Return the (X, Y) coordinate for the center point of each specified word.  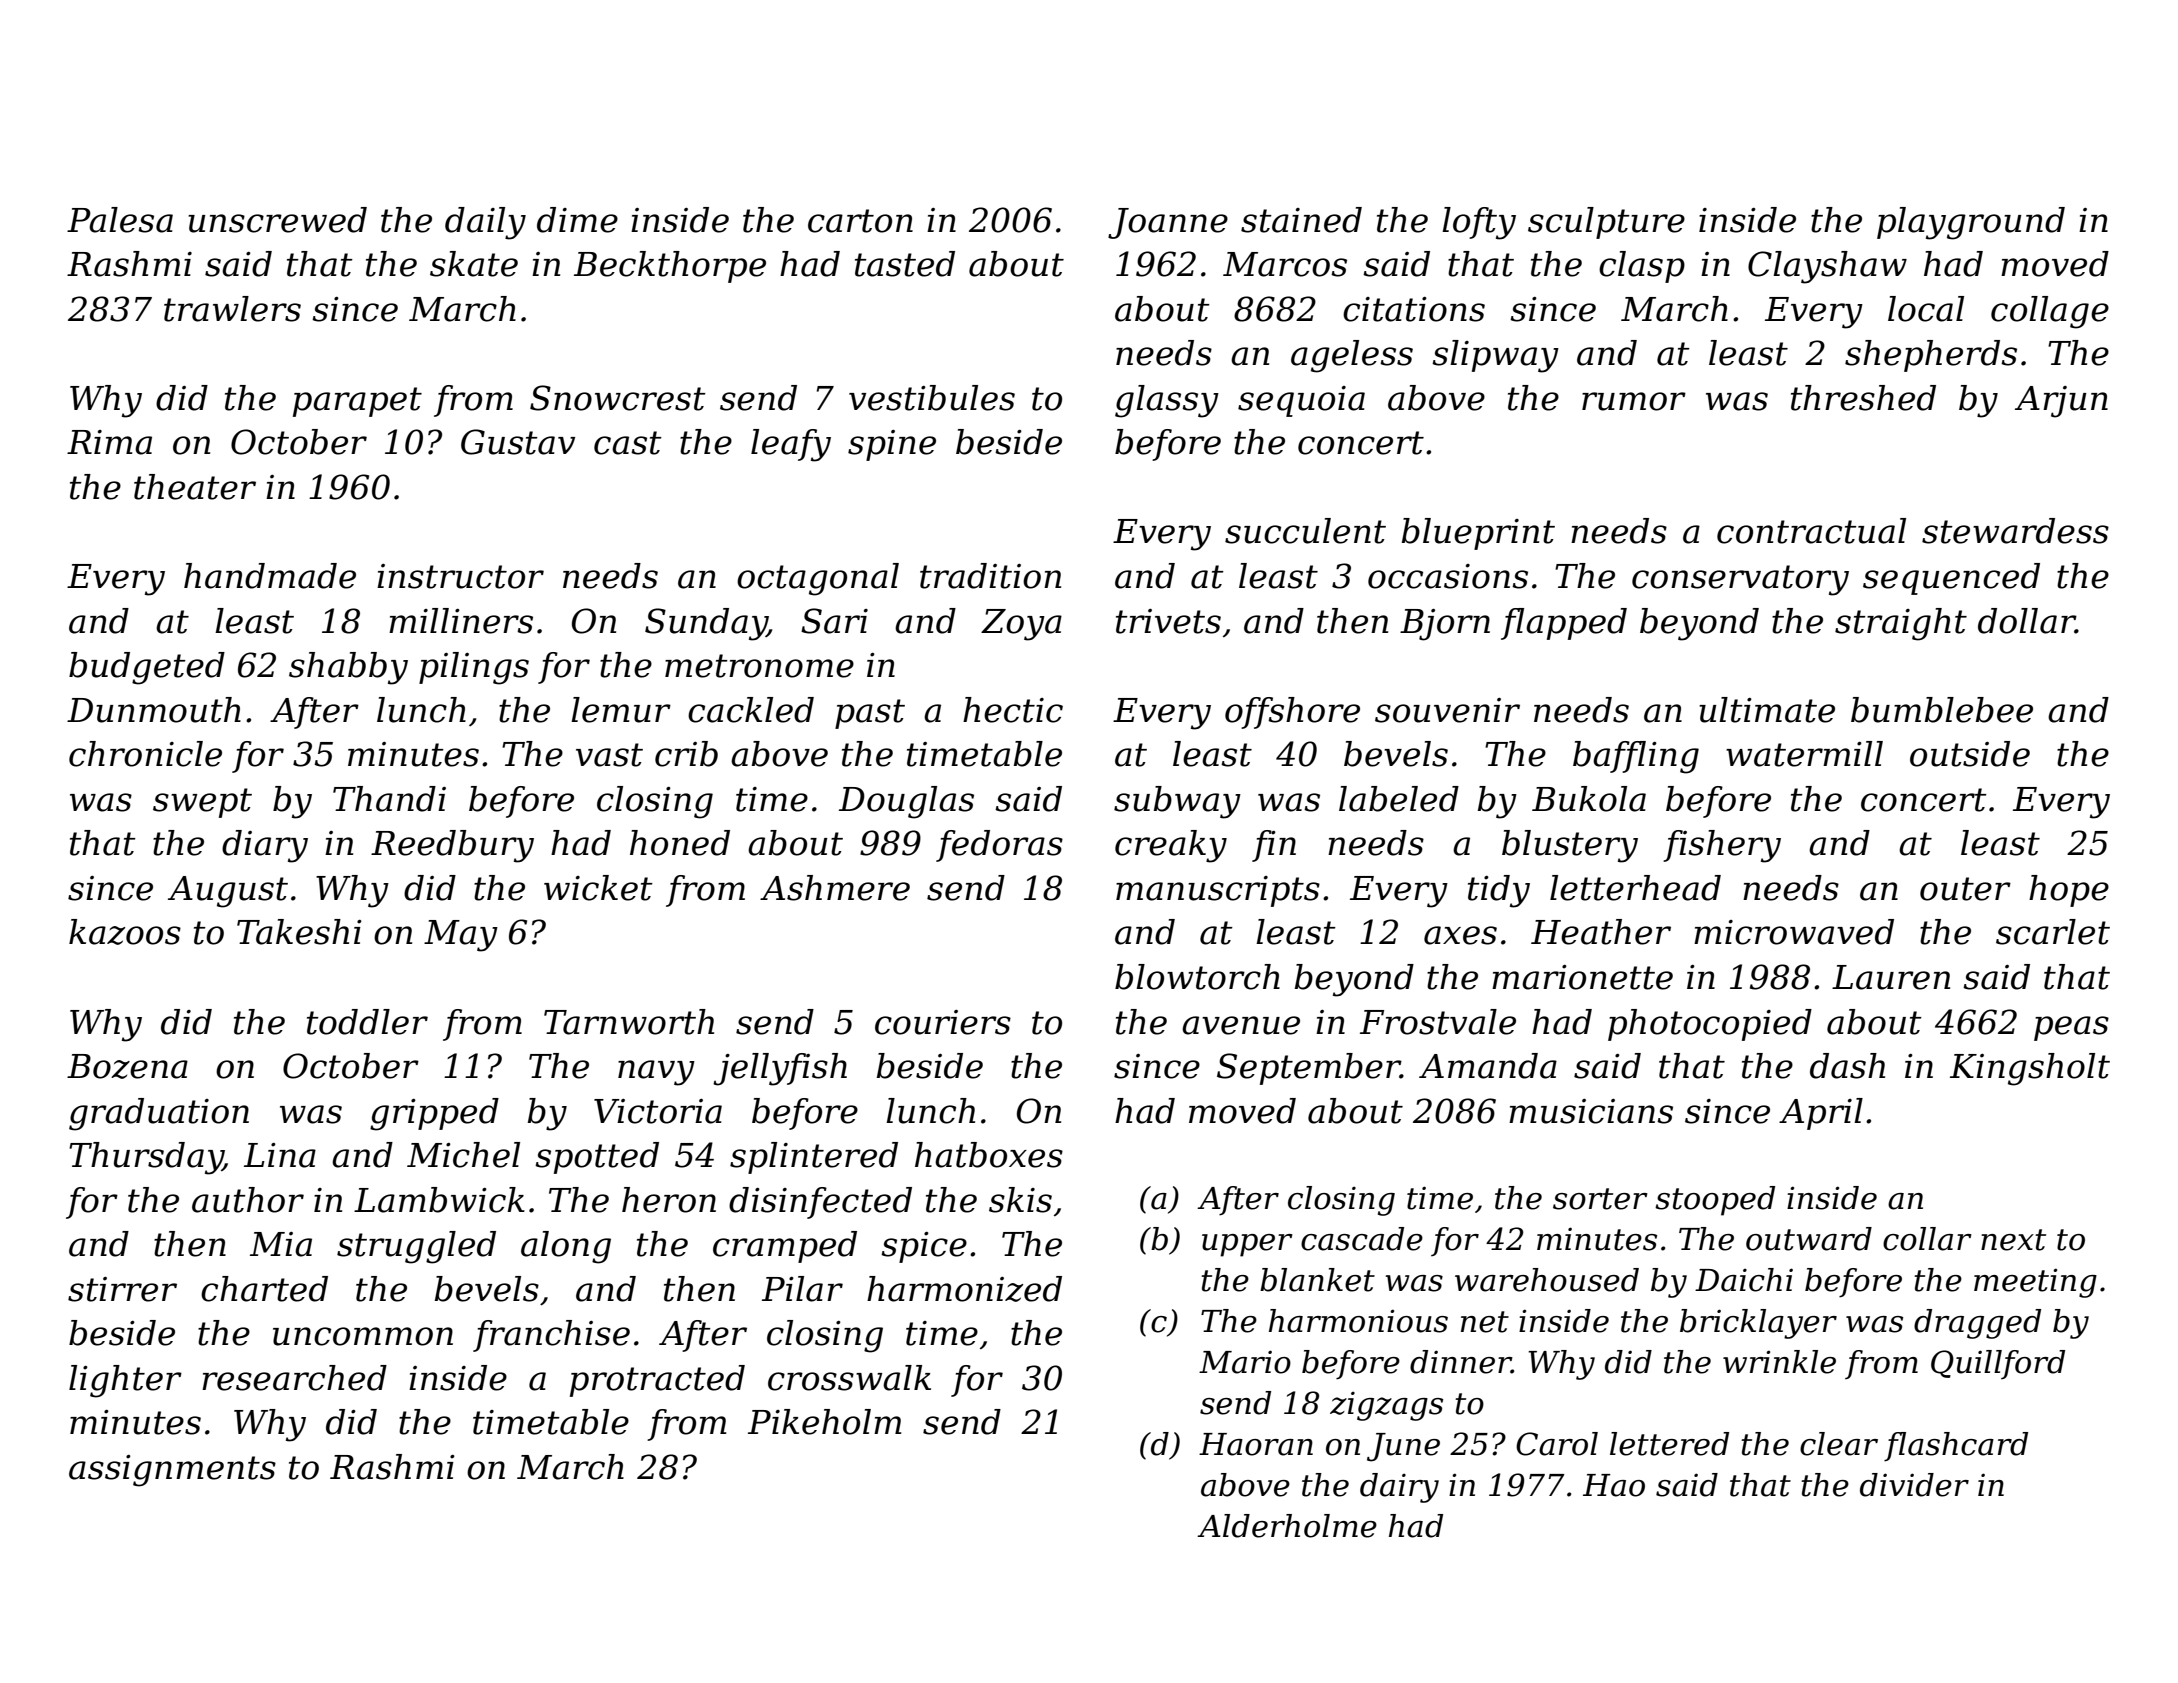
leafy (791, 445)
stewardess (2015, 531)
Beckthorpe (670, 267)
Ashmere (835, 888)
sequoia (1301, 401)
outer (1965, 889)
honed (680, 843)
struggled (416, 1247)
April (1821, 1114)
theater (195, 487)
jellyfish (780, 1069)
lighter (125, 1381)
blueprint (1478, 534)
